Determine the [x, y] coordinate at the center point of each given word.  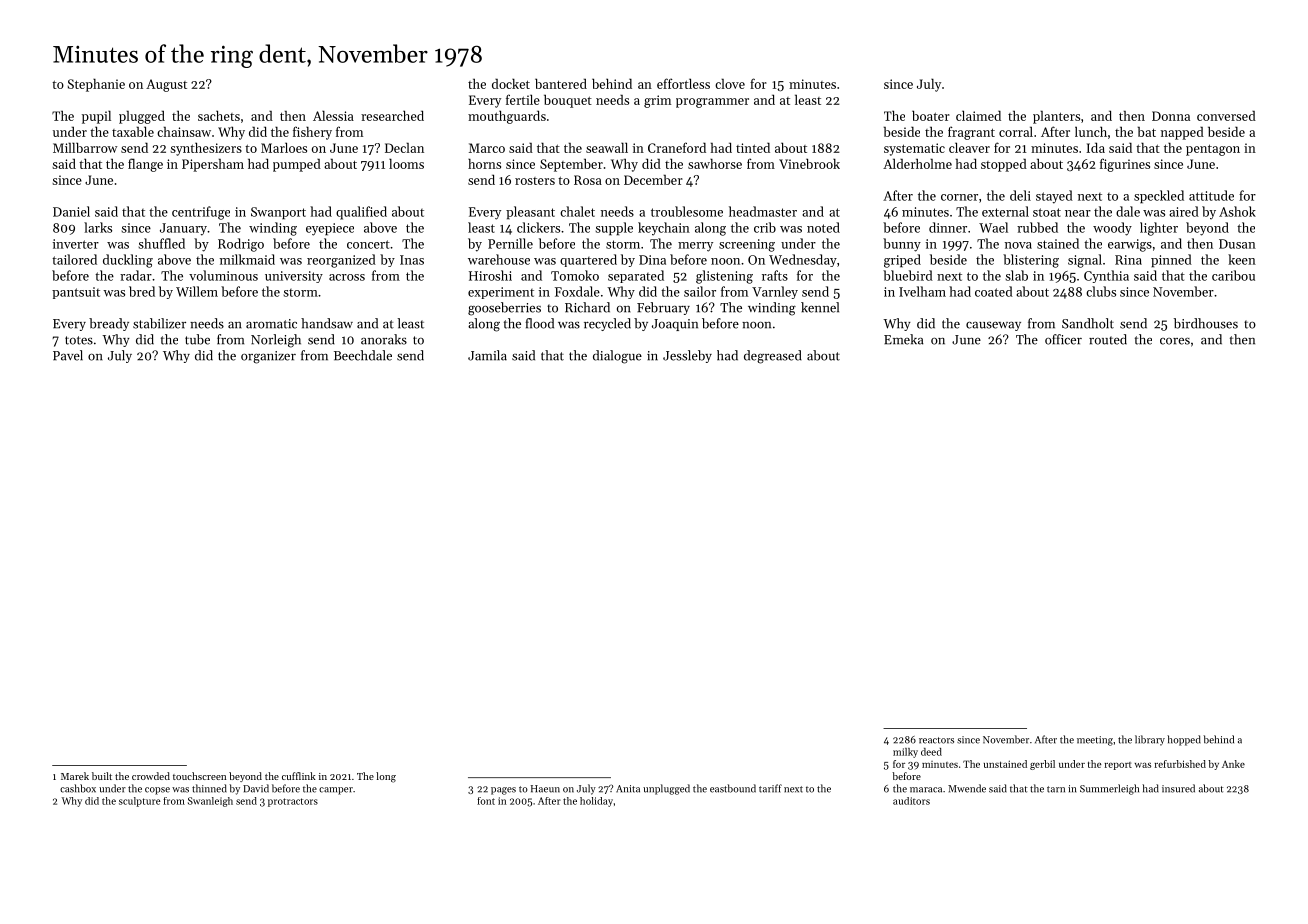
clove [730, 83]
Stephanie [96, 85]
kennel [820, 307]
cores [1175, 341]
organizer [268, 357]
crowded [151, 776]
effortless [683, 83]
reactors [936, 740]
